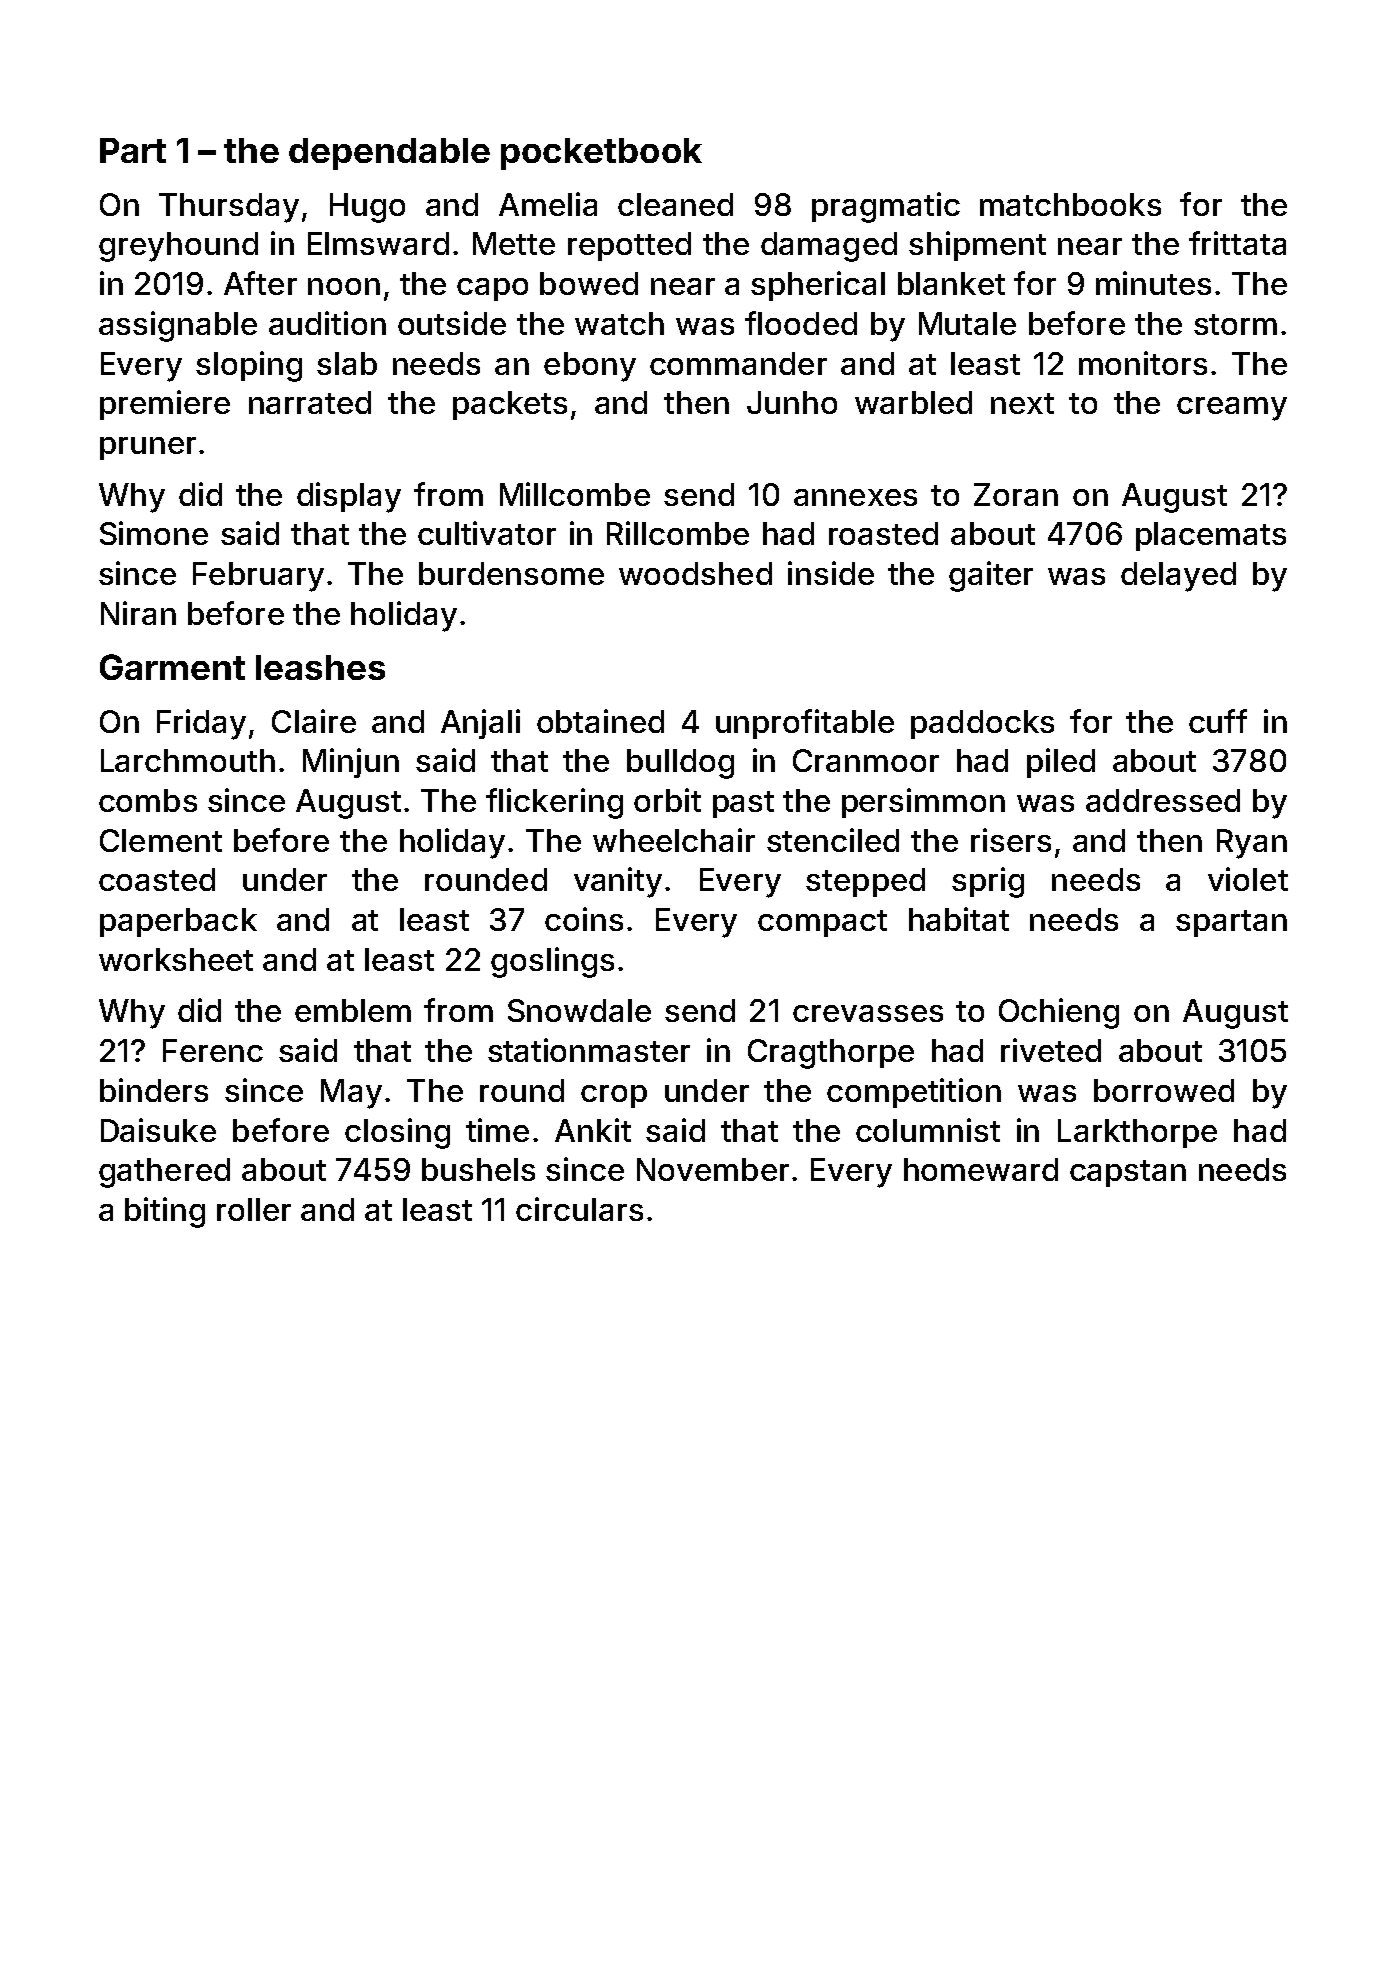 This image has height=1969, width=1386. Describe the element at coordinates (629, 246) in the image. I see `repotted` at that location.
